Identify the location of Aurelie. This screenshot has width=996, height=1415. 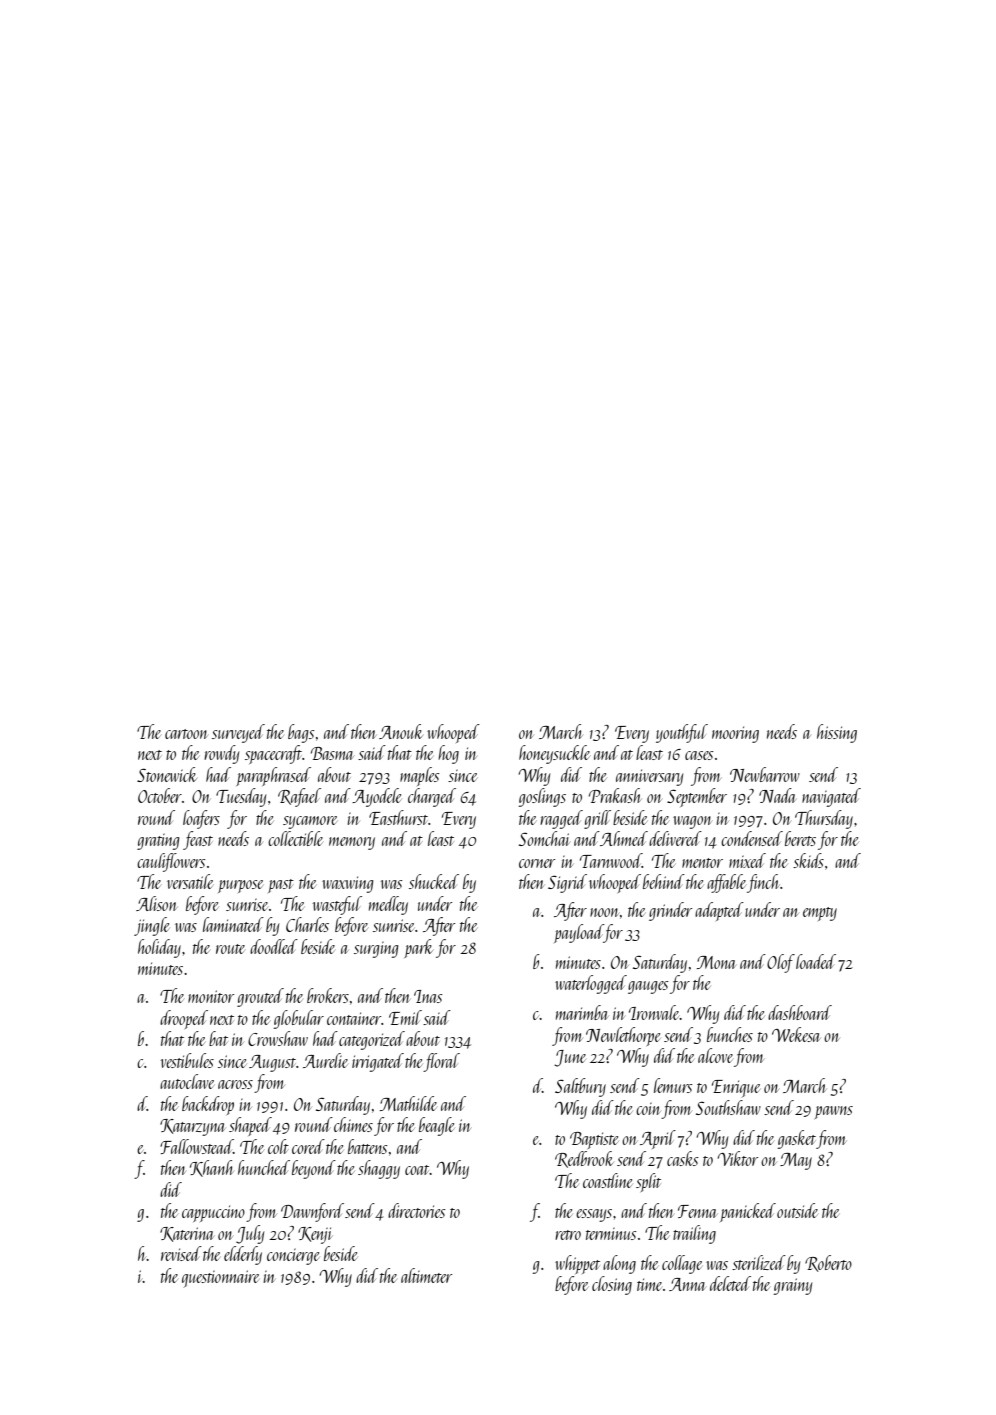
(325, 1060).
